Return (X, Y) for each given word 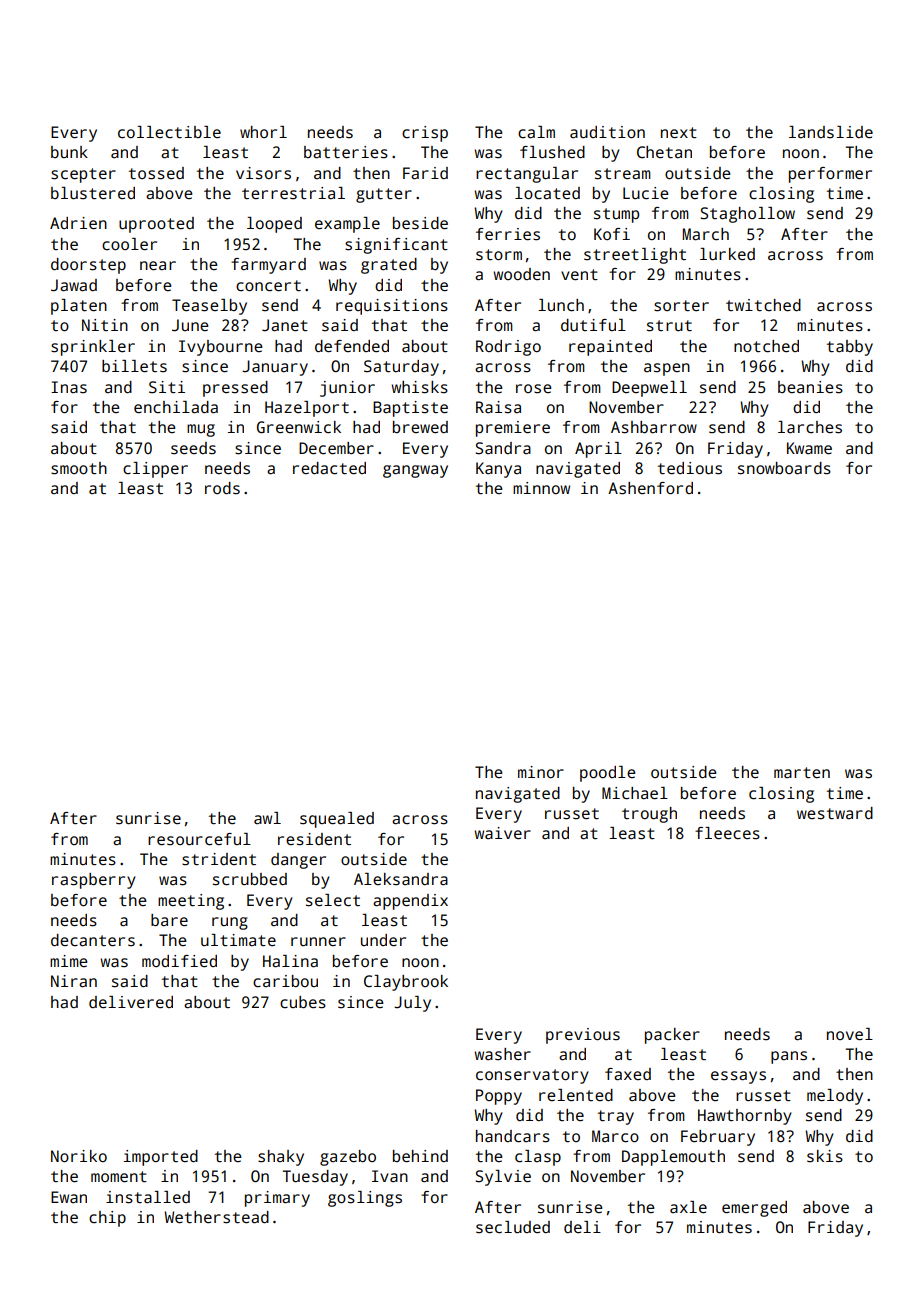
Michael (635, 793)
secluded (513, 1227)
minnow (541, 488)
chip (107, 1219)
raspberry (94, 881)
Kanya (498, 470)
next (679, 133)
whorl (263, 132)
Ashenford (650, 488)
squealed (337, 820)
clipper (155, 470)
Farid (425, 173)
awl (267, 818)
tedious (690, 468)
